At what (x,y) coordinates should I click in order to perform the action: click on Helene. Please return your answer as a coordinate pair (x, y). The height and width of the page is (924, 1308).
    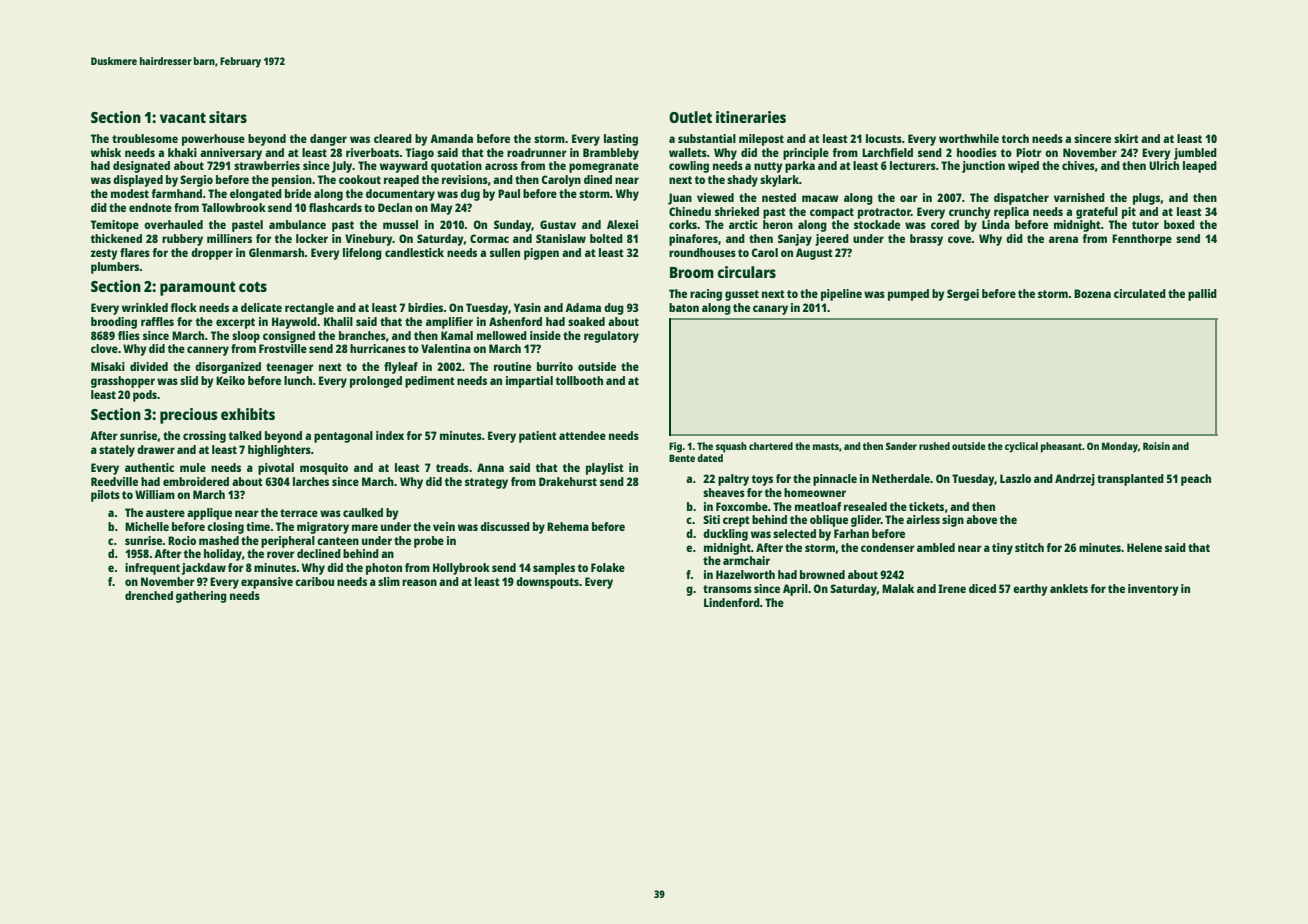
    Looking at the image, I should click on (1144, 547).
